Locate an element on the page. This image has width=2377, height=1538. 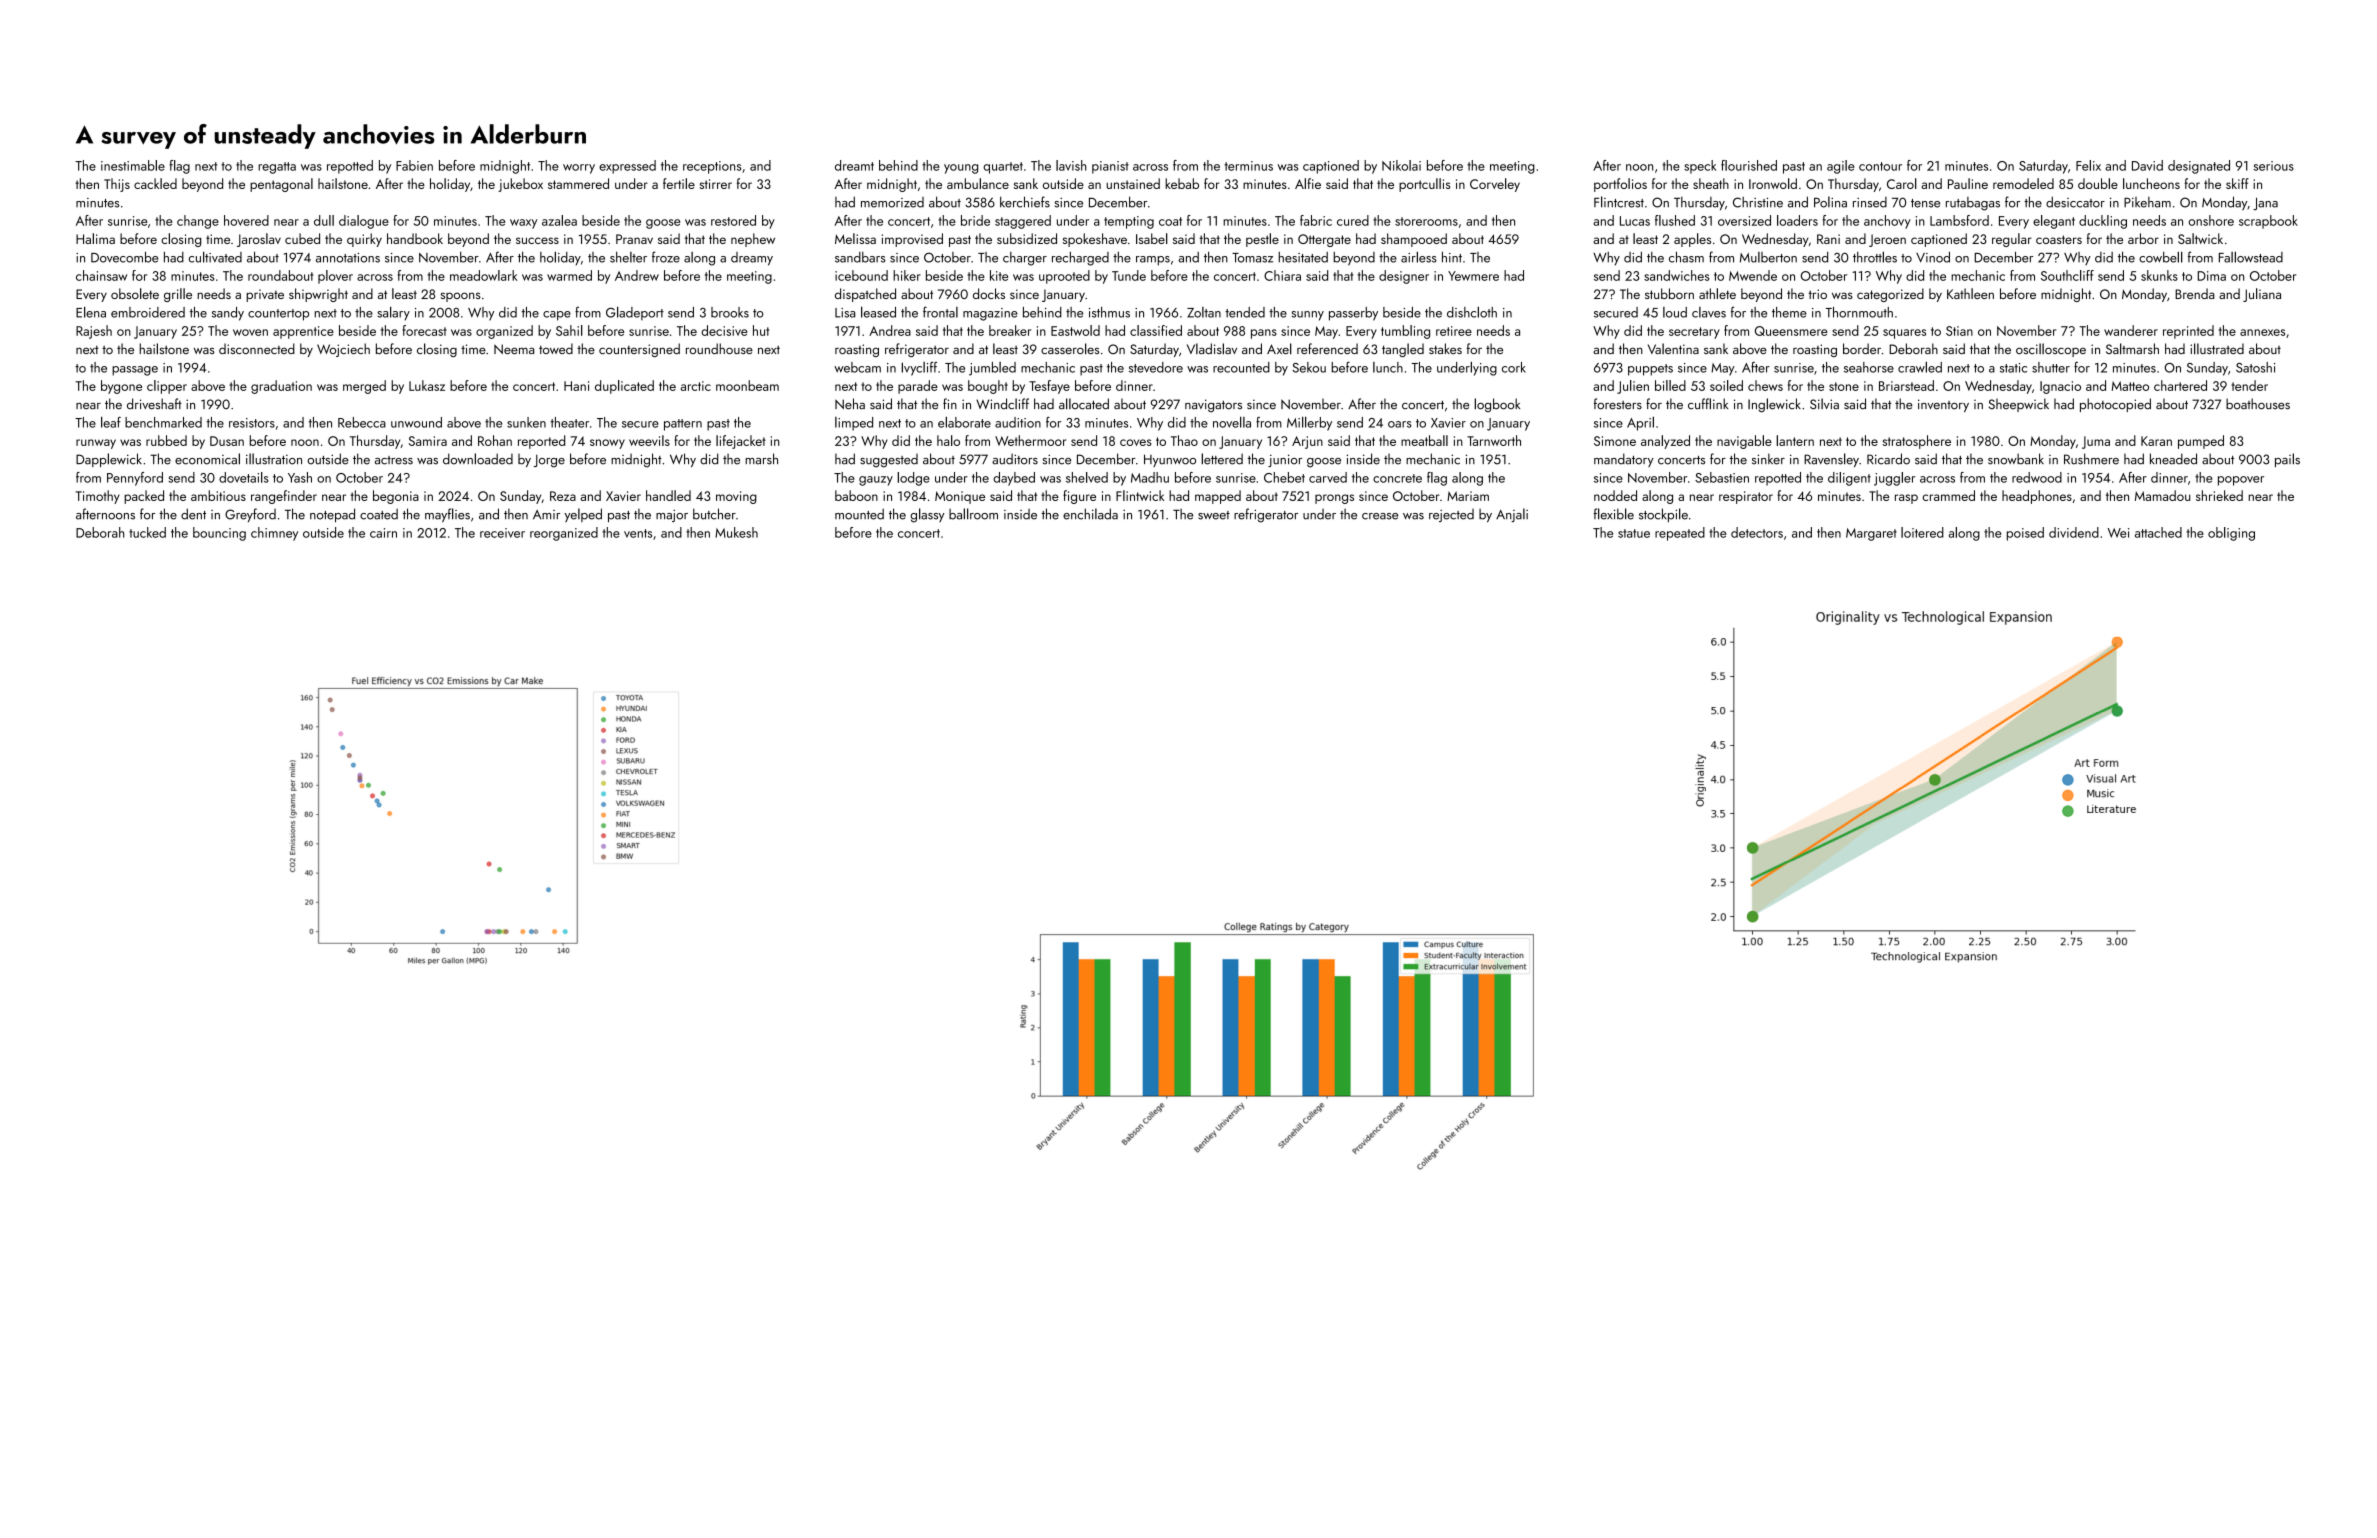
jumbled is located at coordinates (992, 369).
